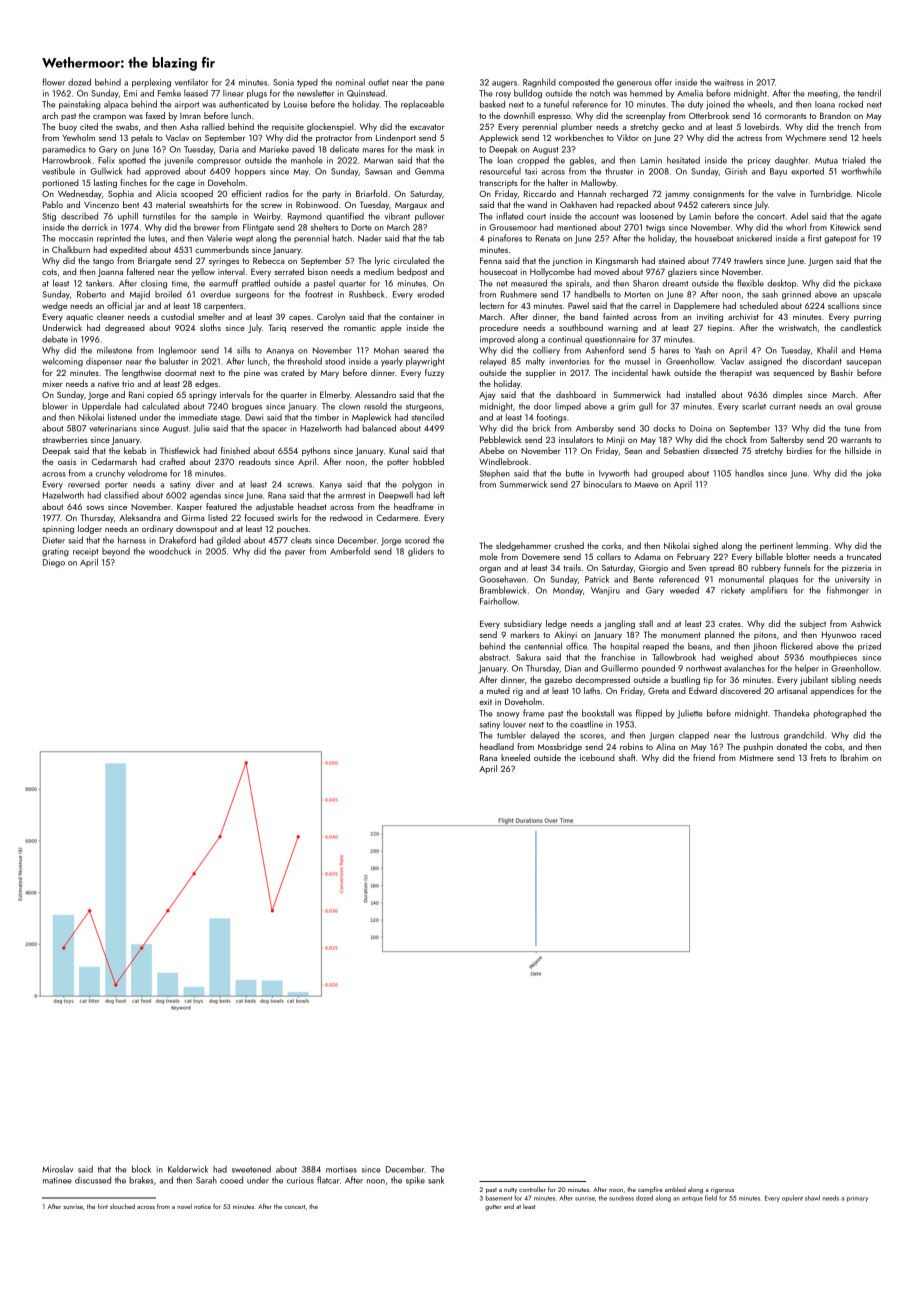 This screenshot has height=1308, width=924. I want to click on Miroslav, so click(57, 1169).
